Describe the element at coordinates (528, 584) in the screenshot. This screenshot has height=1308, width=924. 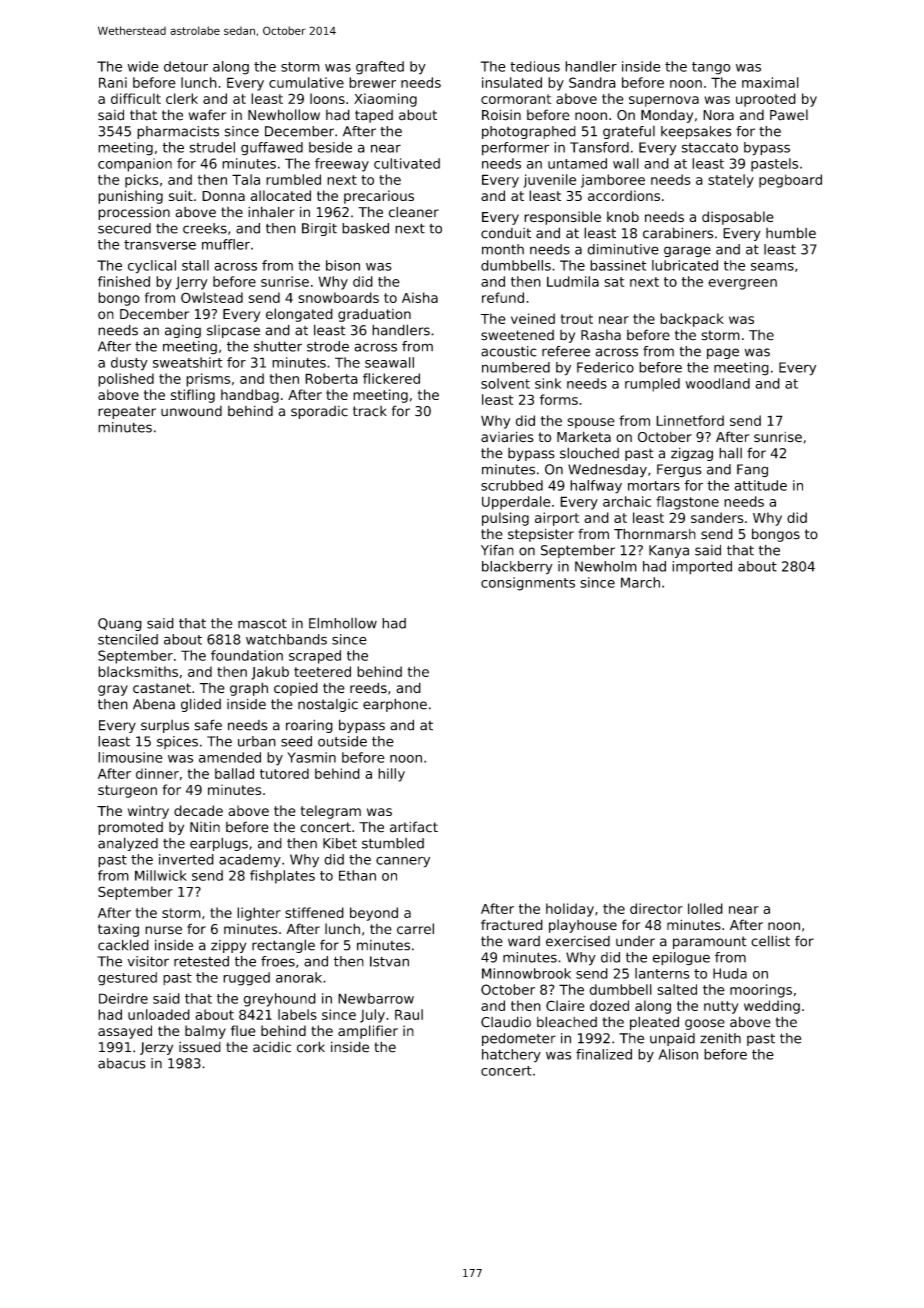
I see `consignments` at that location.
